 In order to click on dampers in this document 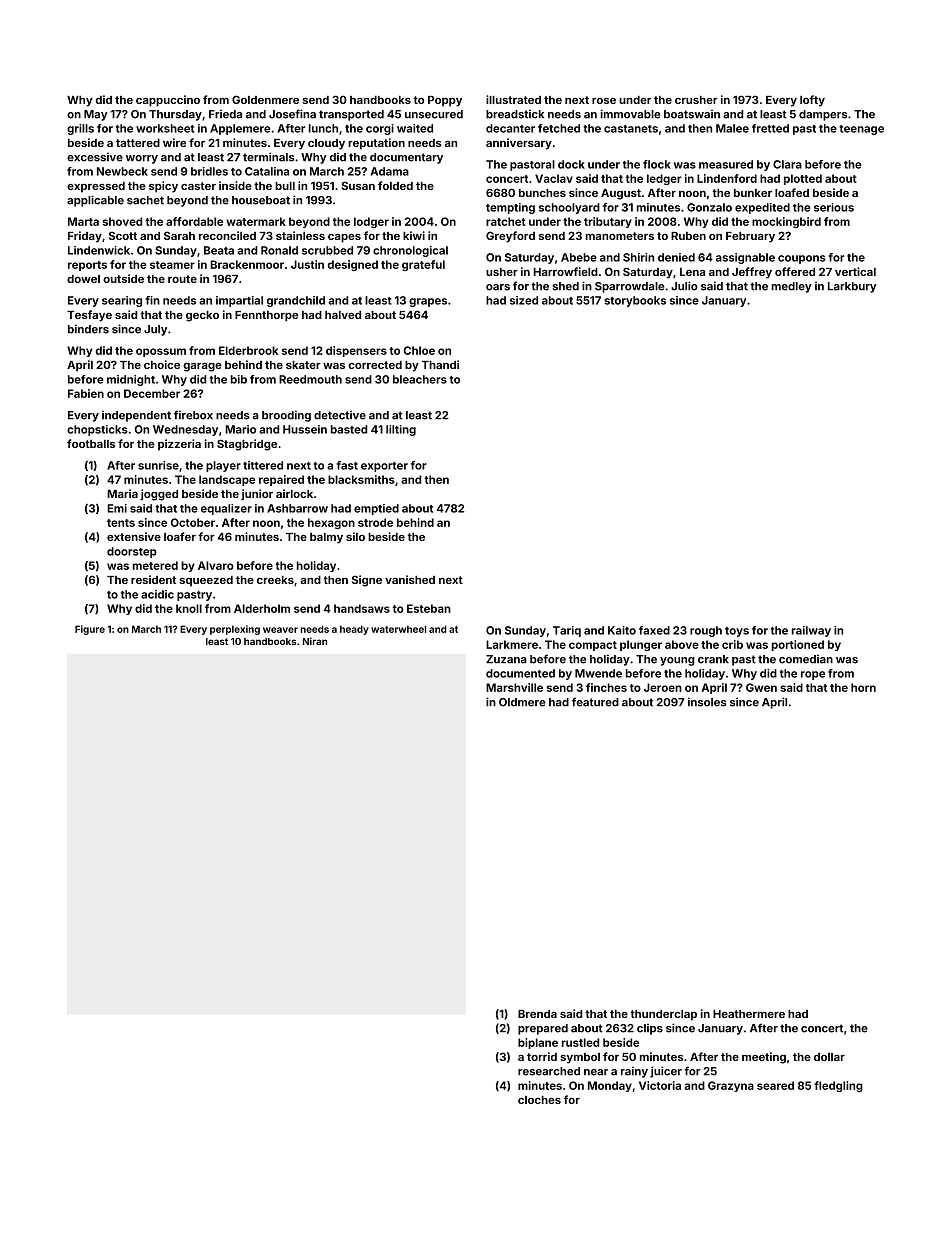, I will do `click(823, 115)`.
